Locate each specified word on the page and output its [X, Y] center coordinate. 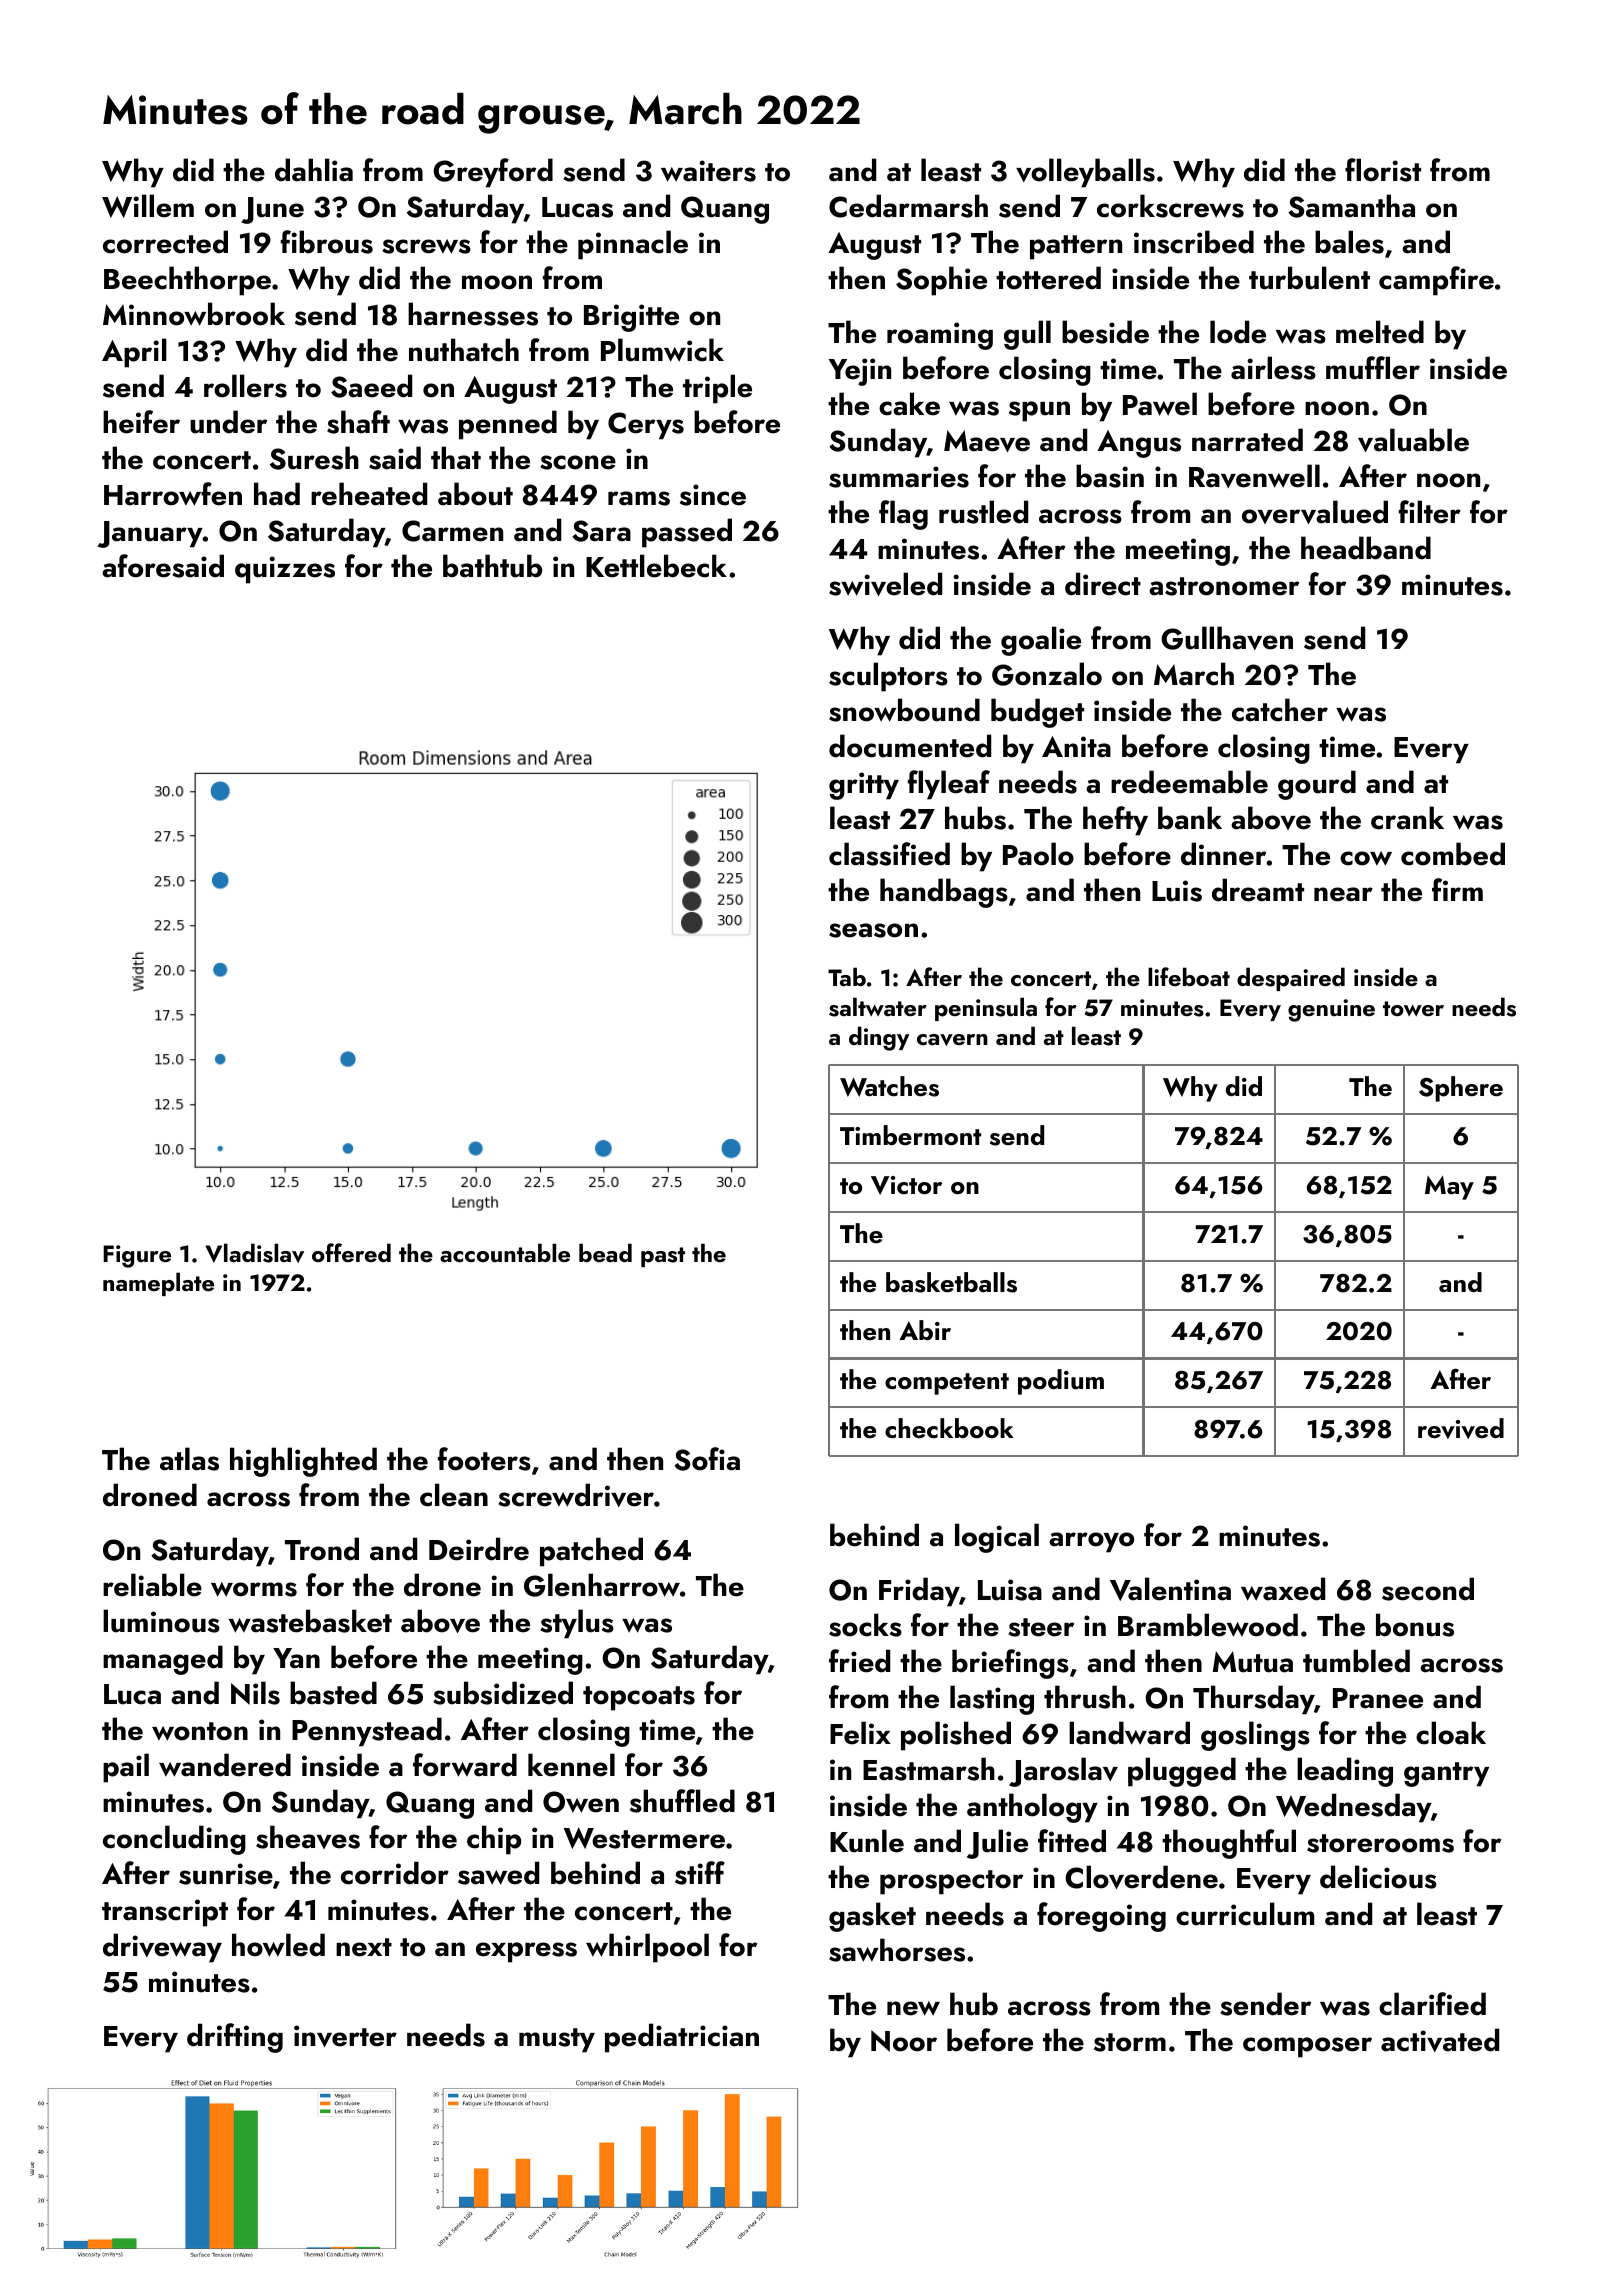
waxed [1283, 1589]
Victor [906, 1185]
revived [1461, 1428]
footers [484, 1459]
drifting [235, 2038]
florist [1383, 170]
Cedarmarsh [908, 206]
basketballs [951, 1282]
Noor [904, 2041]
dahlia [314, 170]
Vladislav [254, 1253]
